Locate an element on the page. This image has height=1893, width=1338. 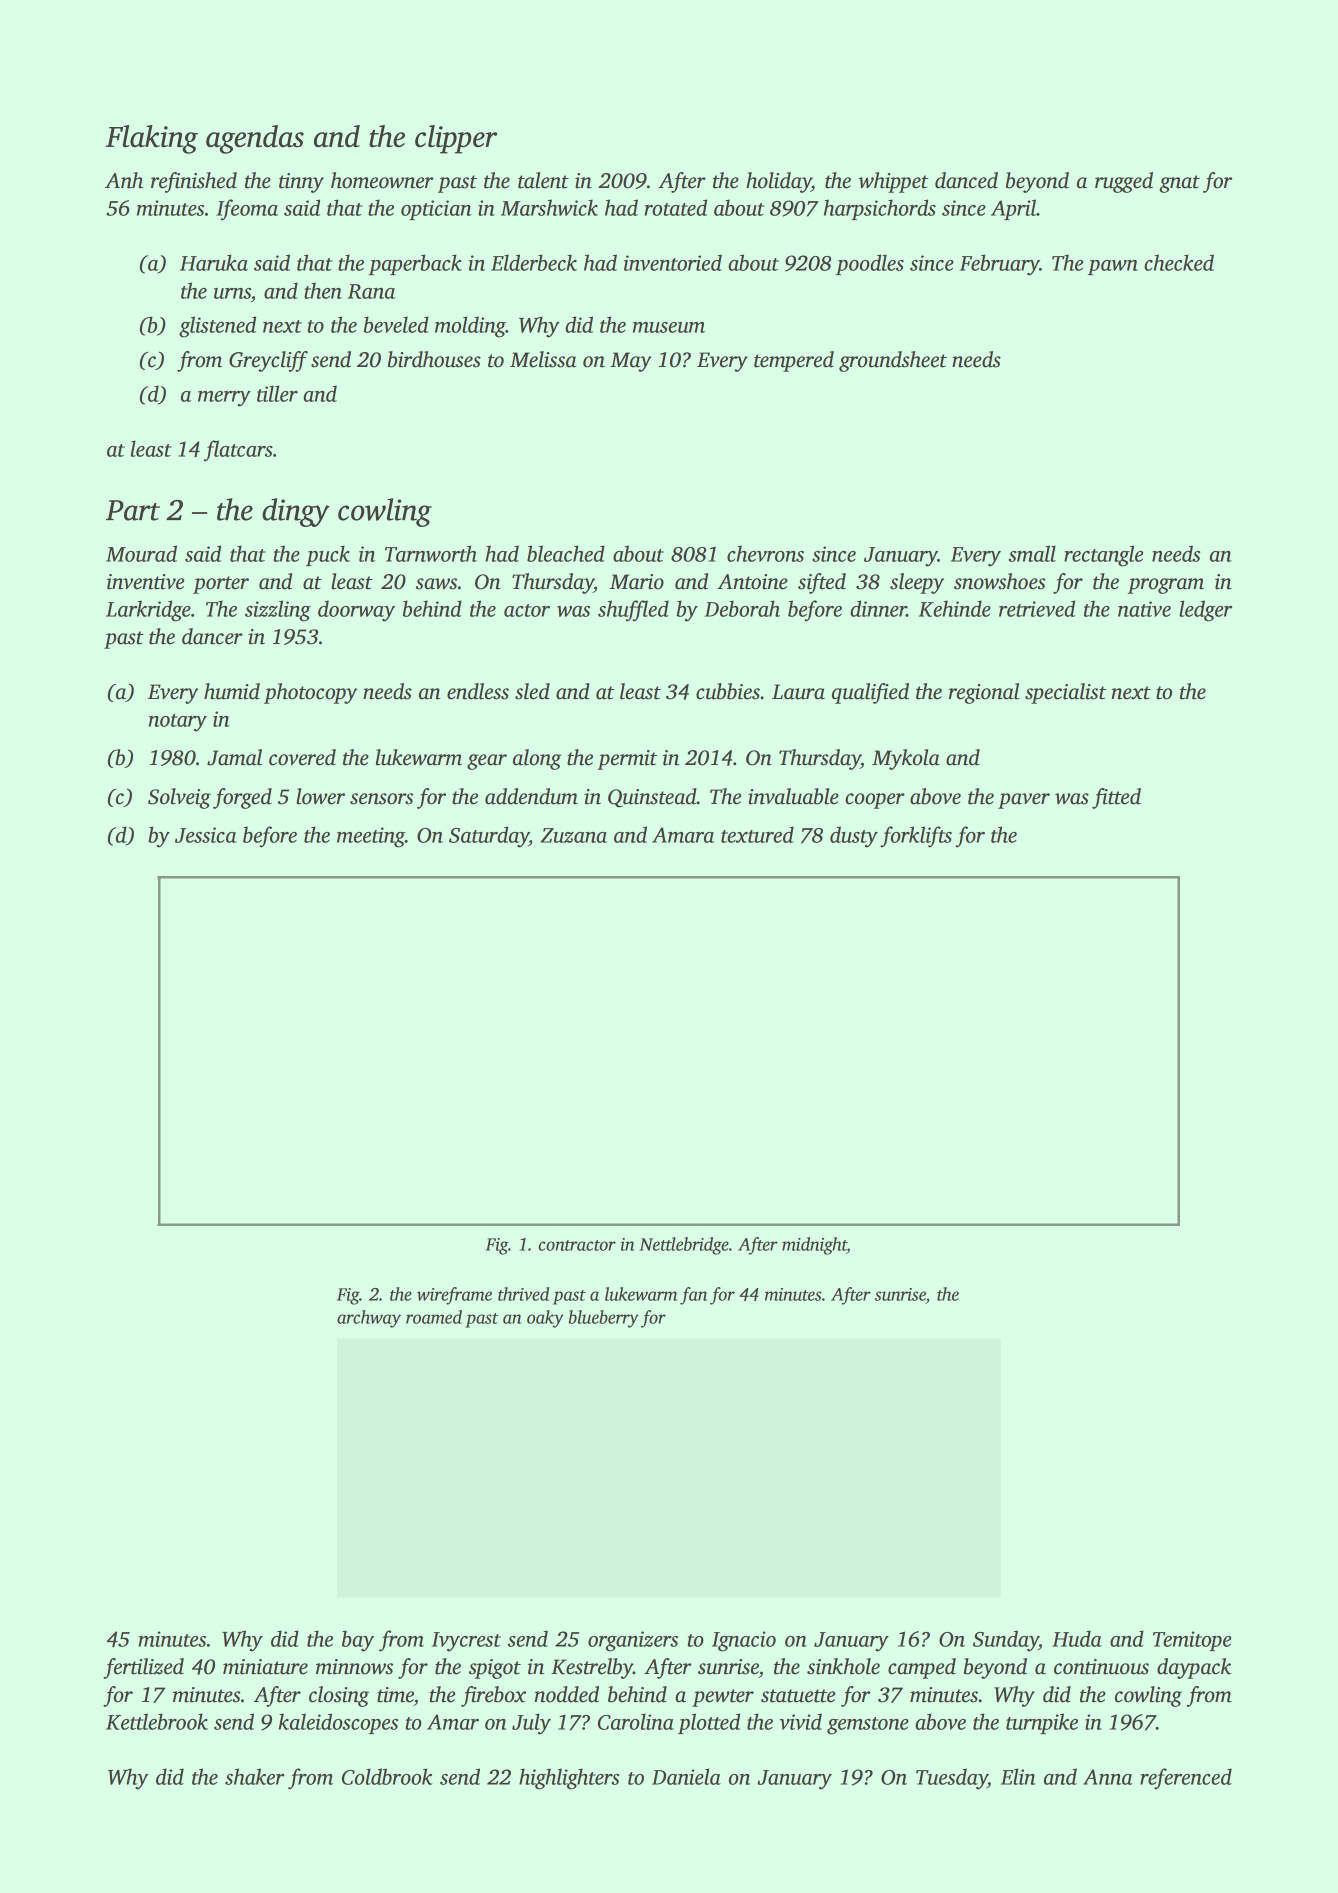
talent is located at coordinates (543, 180).
